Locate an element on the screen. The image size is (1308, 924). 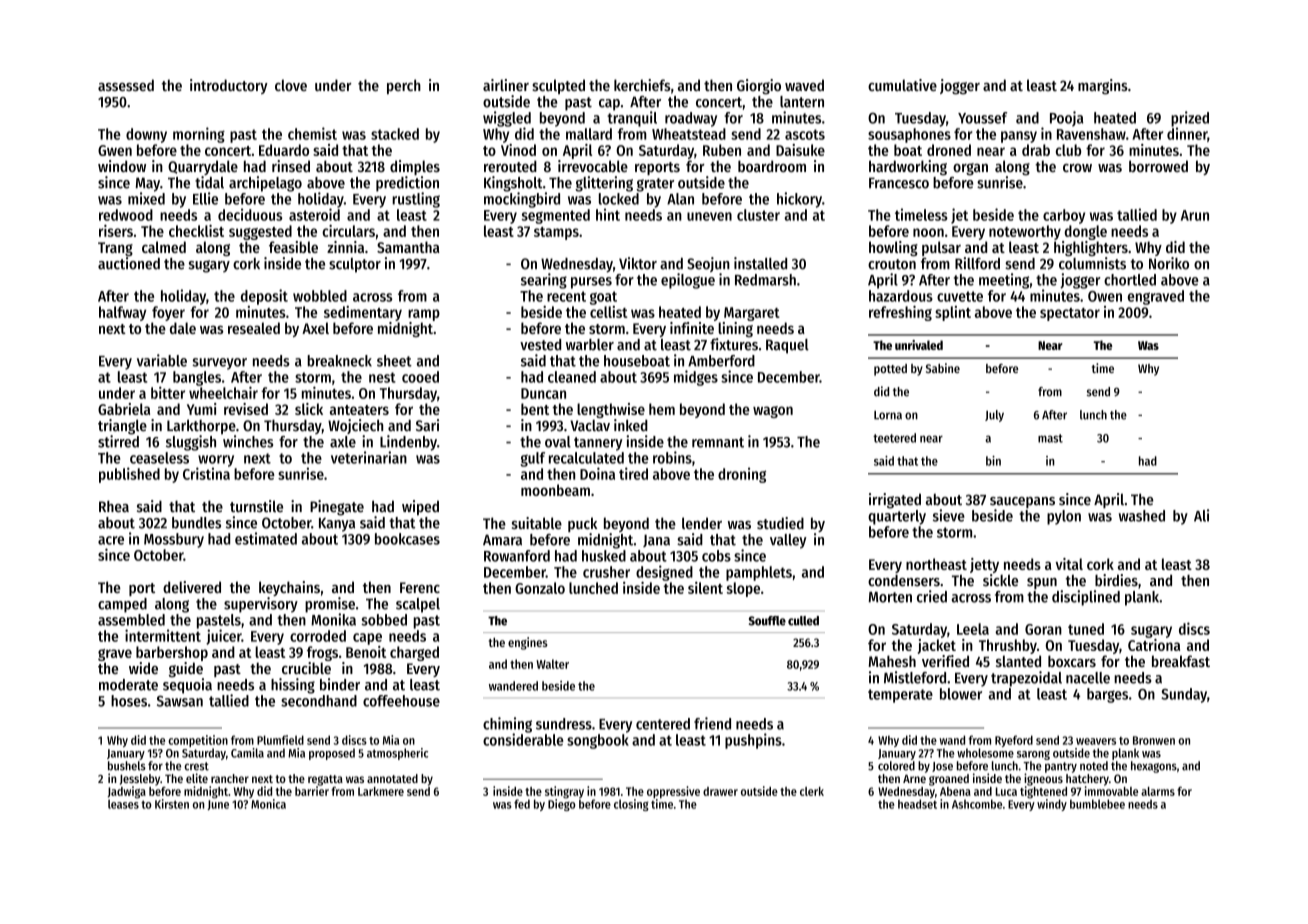
Sabine is located at coordinates (943, 368).
